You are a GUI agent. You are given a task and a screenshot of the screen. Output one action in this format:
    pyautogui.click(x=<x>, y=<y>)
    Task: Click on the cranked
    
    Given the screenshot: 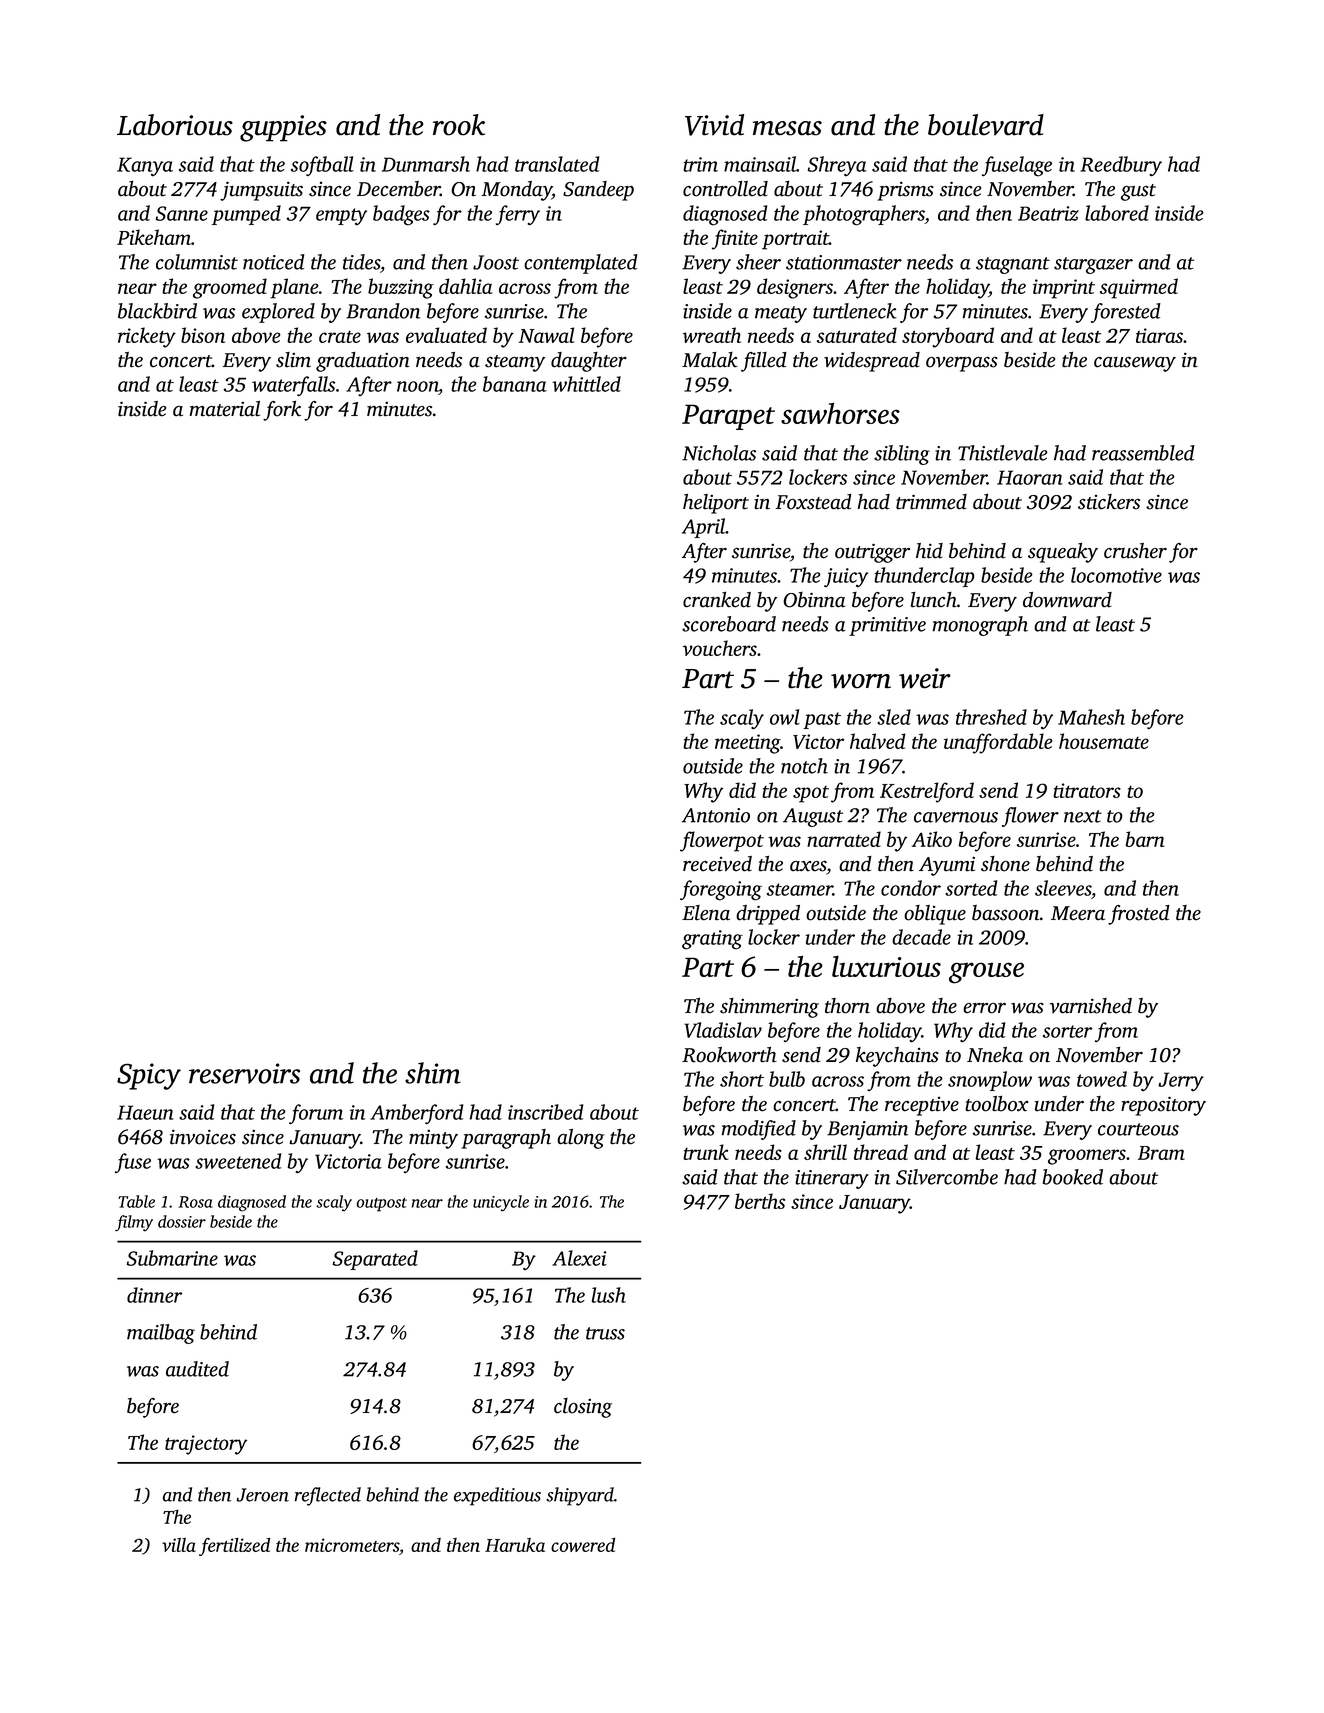 What is the action you would take?
    pyautogui.click(x=717, y=600)
